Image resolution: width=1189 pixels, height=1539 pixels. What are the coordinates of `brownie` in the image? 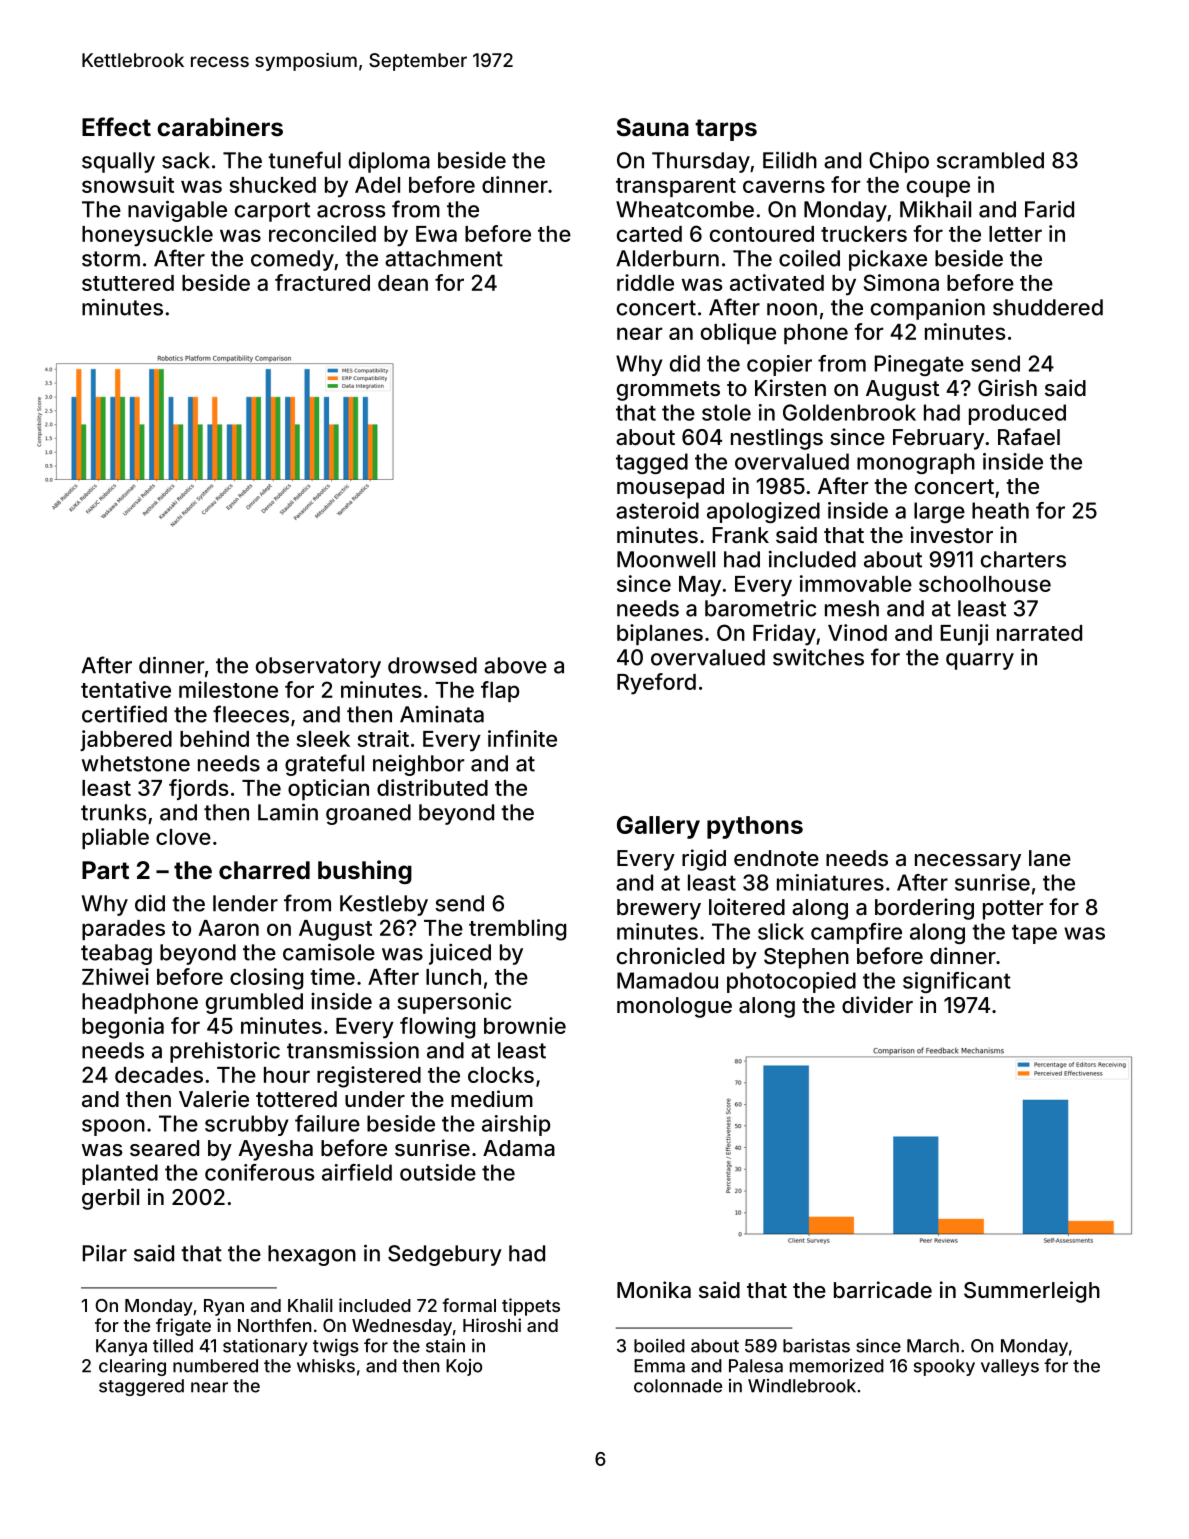 It's located at (525, 1025).
